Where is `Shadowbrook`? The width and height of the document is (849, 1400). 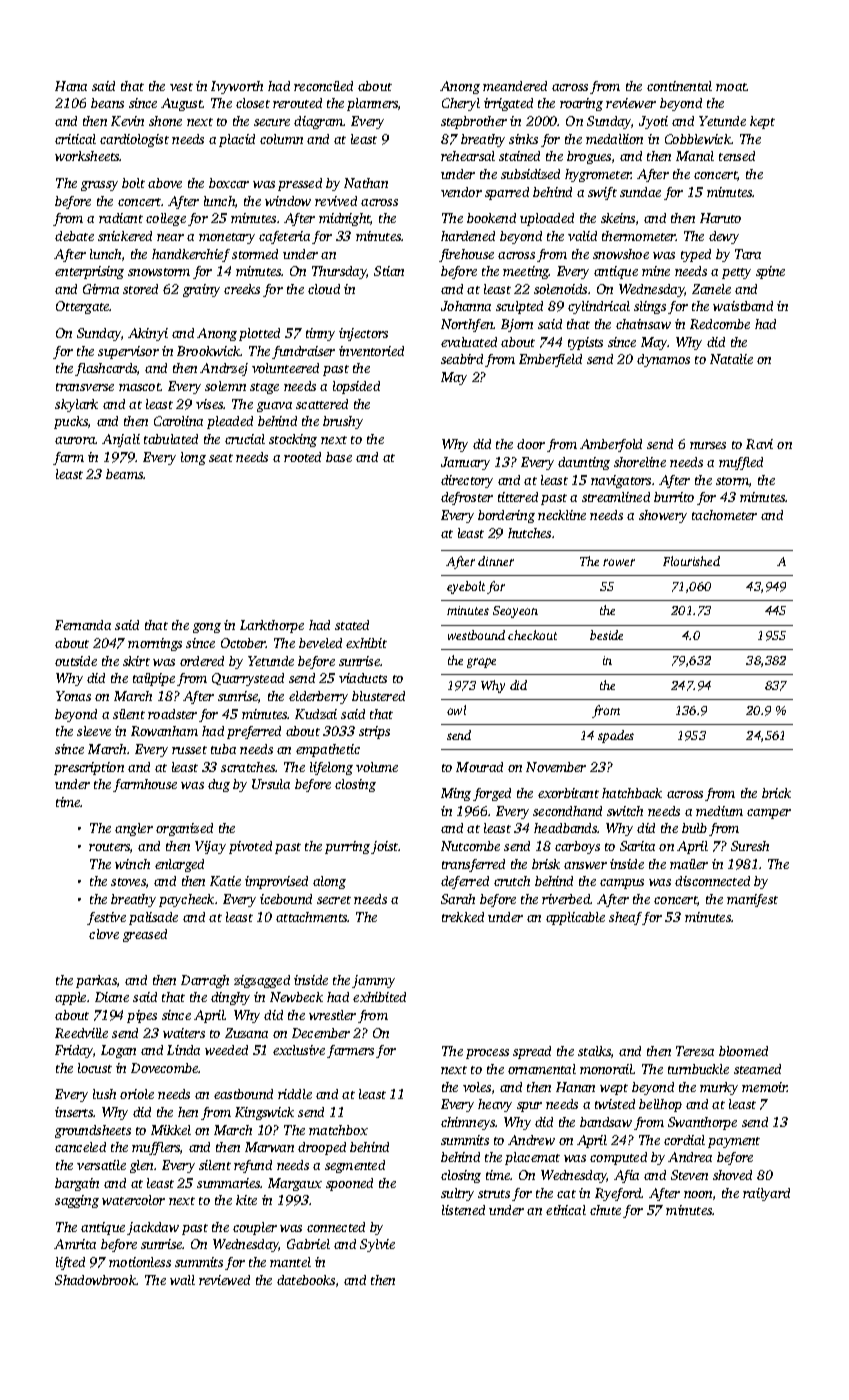 Shadowbrook is located at coordinates (95, 1280).
